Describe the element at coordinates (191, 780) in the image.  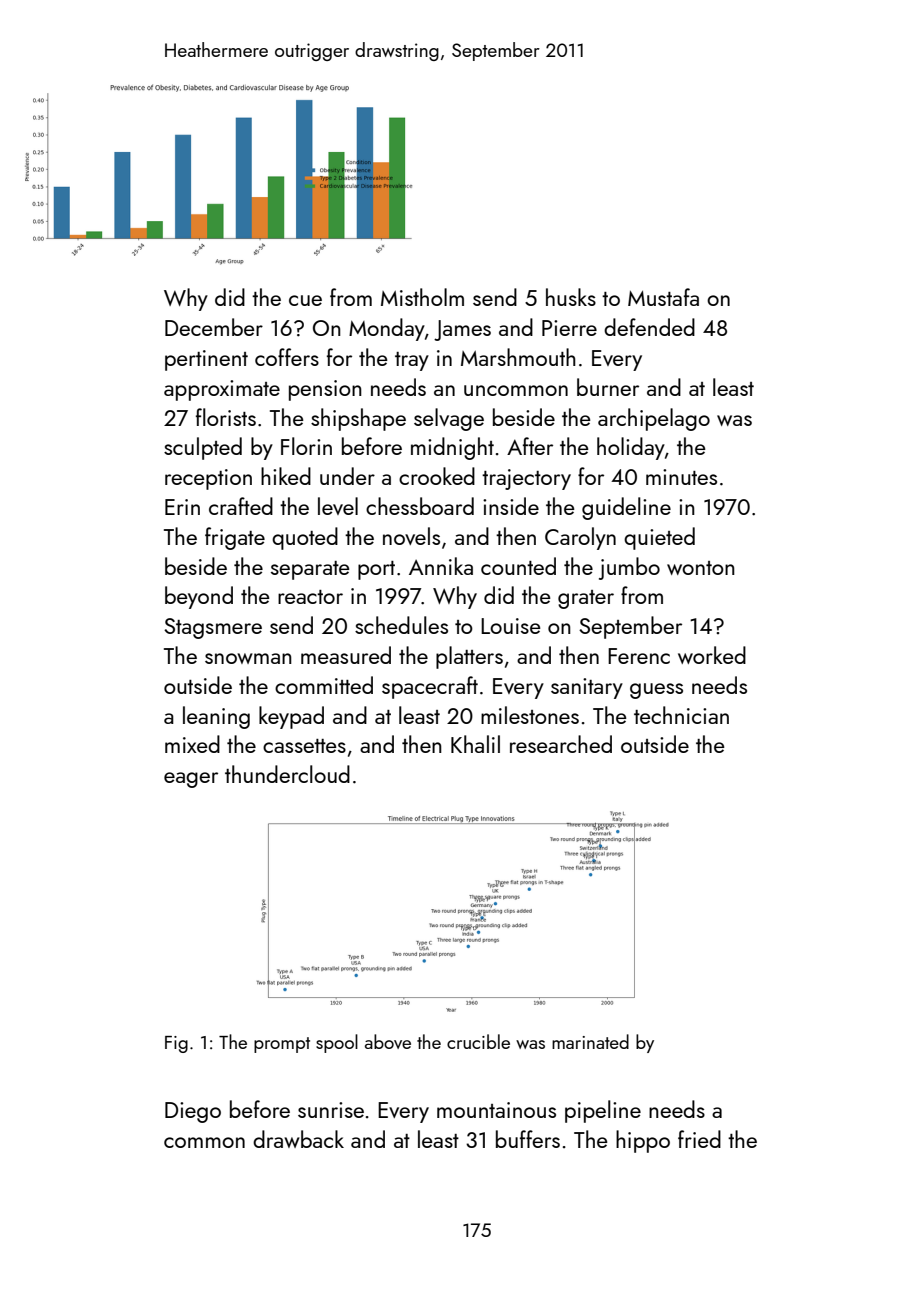
I see `eager` at that location.
